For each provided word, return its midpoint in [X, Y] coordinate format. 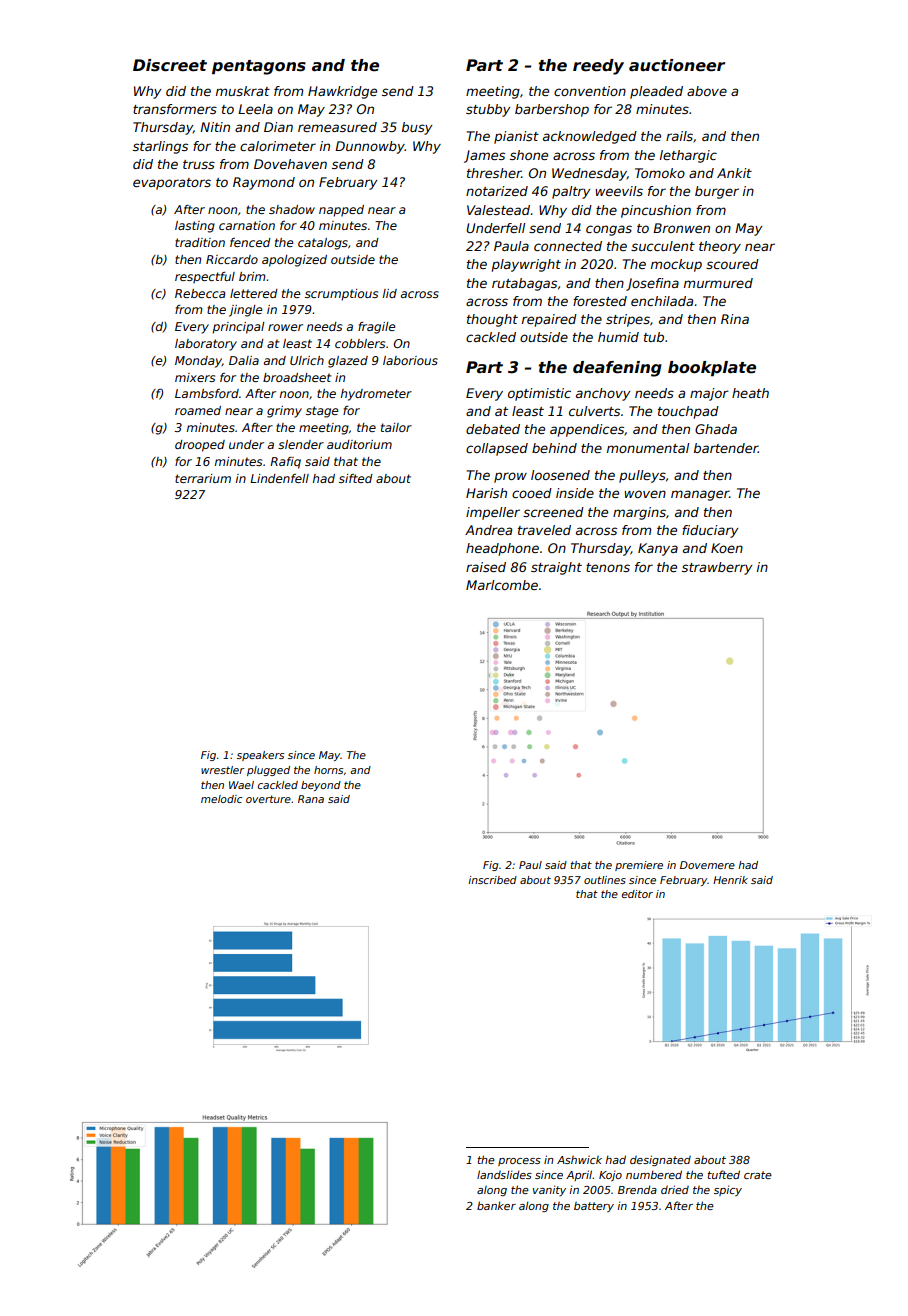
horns [328, 770]
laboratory [206, 345]
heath [750, 393]
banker [496, 1205]
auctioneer [677, 65]
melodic [221, 799]
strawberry [717, 568]
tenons [608, 567]
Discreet [170, 65]
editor [637, 894]
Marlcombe [502, 585]
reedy [598, 67]
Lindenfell [279, 478]
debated [493, 429]
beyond [321, 786]
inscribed [492, 880]
